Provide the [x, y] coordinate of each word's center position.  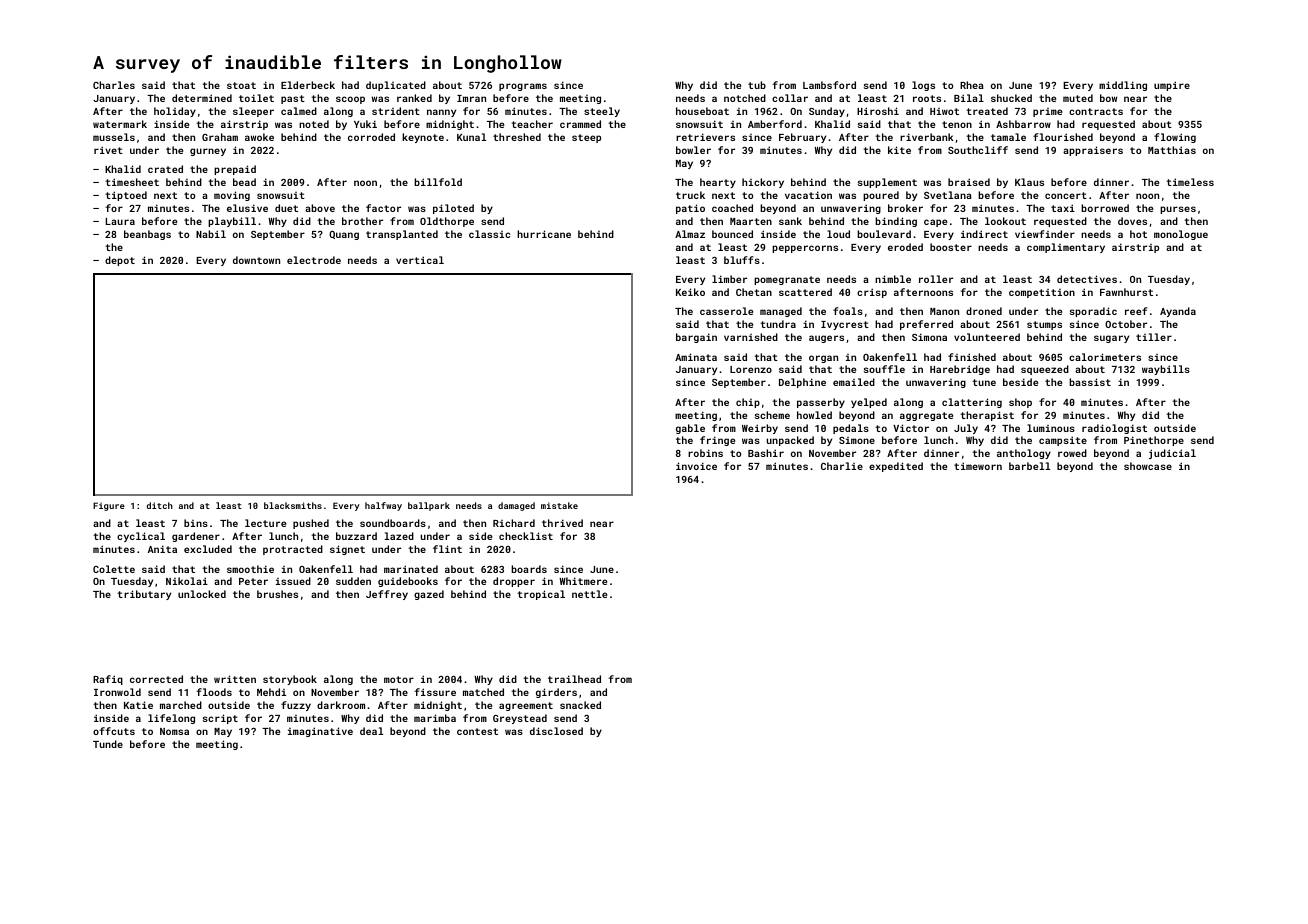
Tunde [108, 744]
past [293, 99]
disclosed [556, 731]
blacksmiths [293, 505]
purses [1178, 210]
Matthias [1172, 150]
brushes [277, 594]
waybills [1166, 370]
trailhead [574, 679]
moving [232, 196]
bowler [693, 150]
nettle [589, 594]
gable [690, 429]
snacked [580, 705]
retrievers [705, 137]
